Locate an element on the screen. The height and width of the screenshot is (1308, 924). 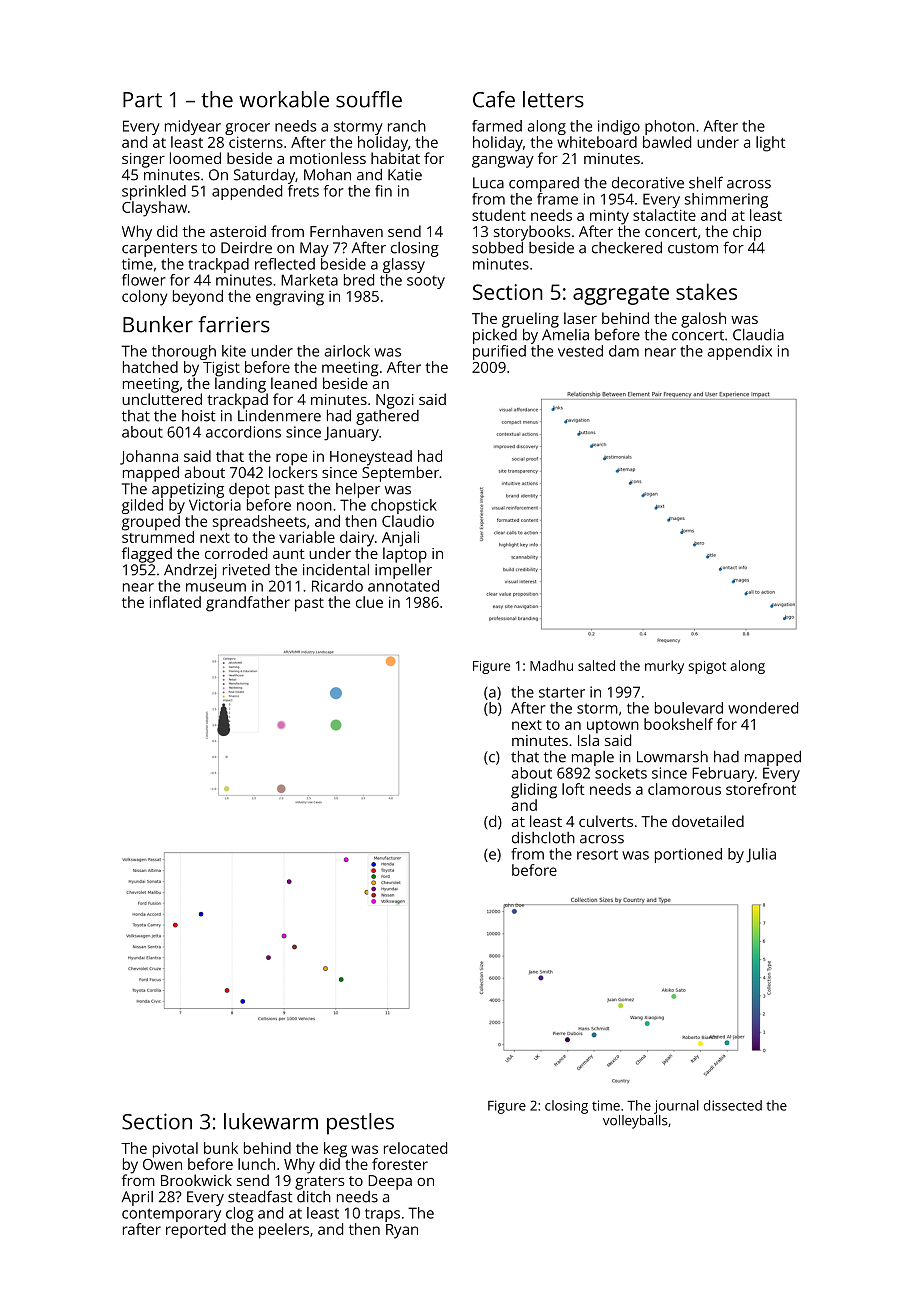
photon is located at coordinates (670, 127).
